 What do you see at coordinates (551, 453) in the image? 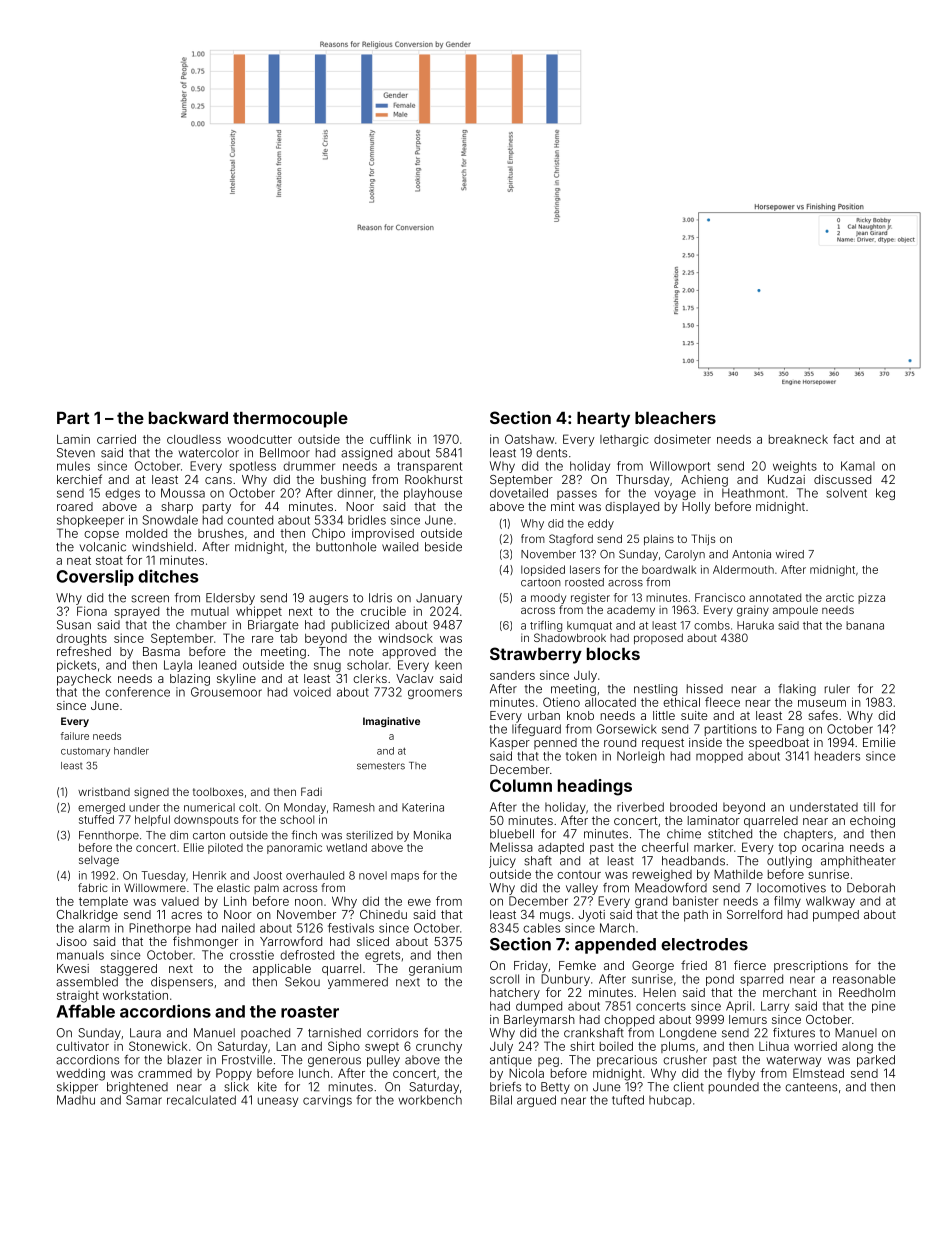
I see `dents` at bounding box center [551, 453].
